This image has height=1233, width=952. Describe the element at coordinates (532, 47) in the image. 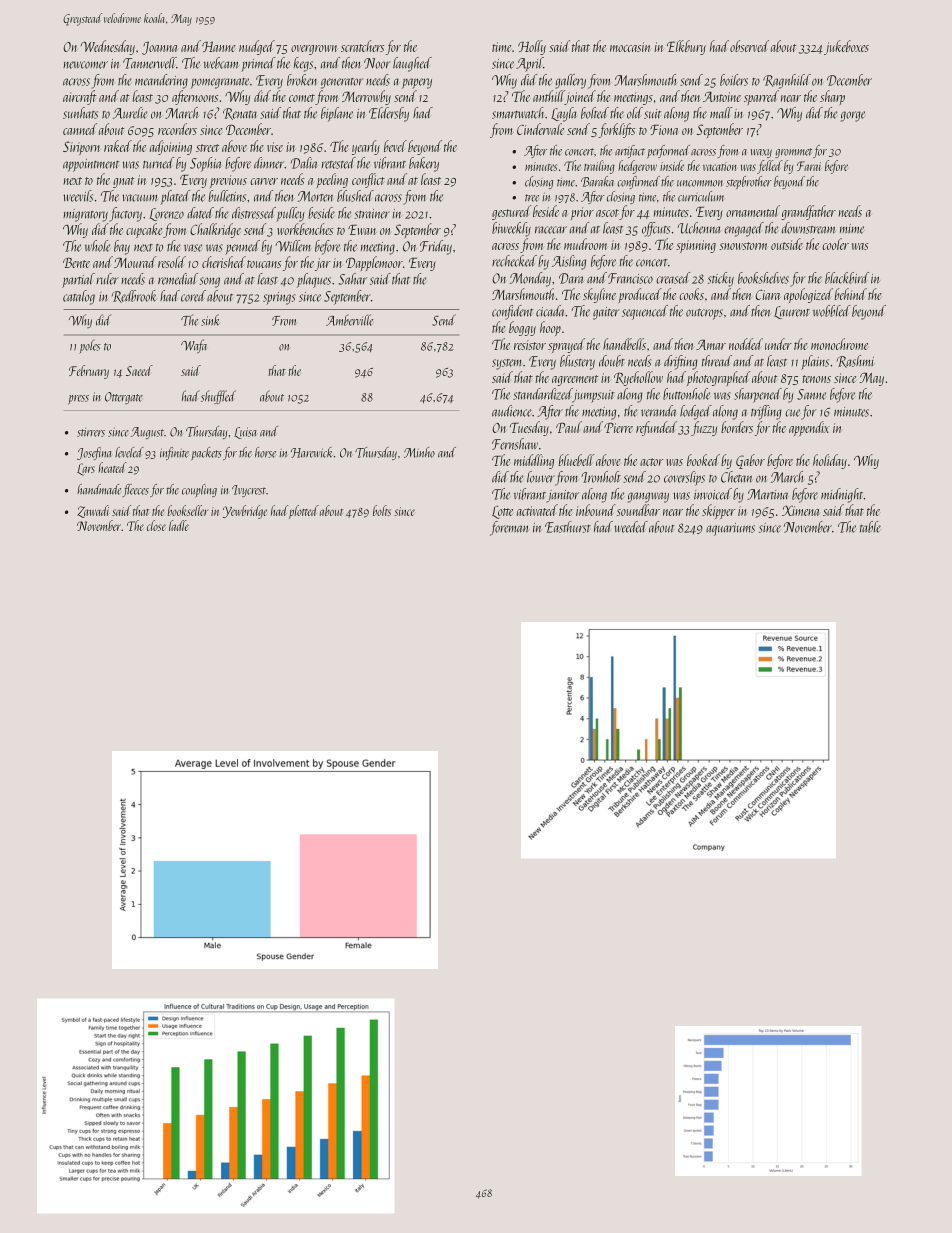

I see `Holly` at that location.
